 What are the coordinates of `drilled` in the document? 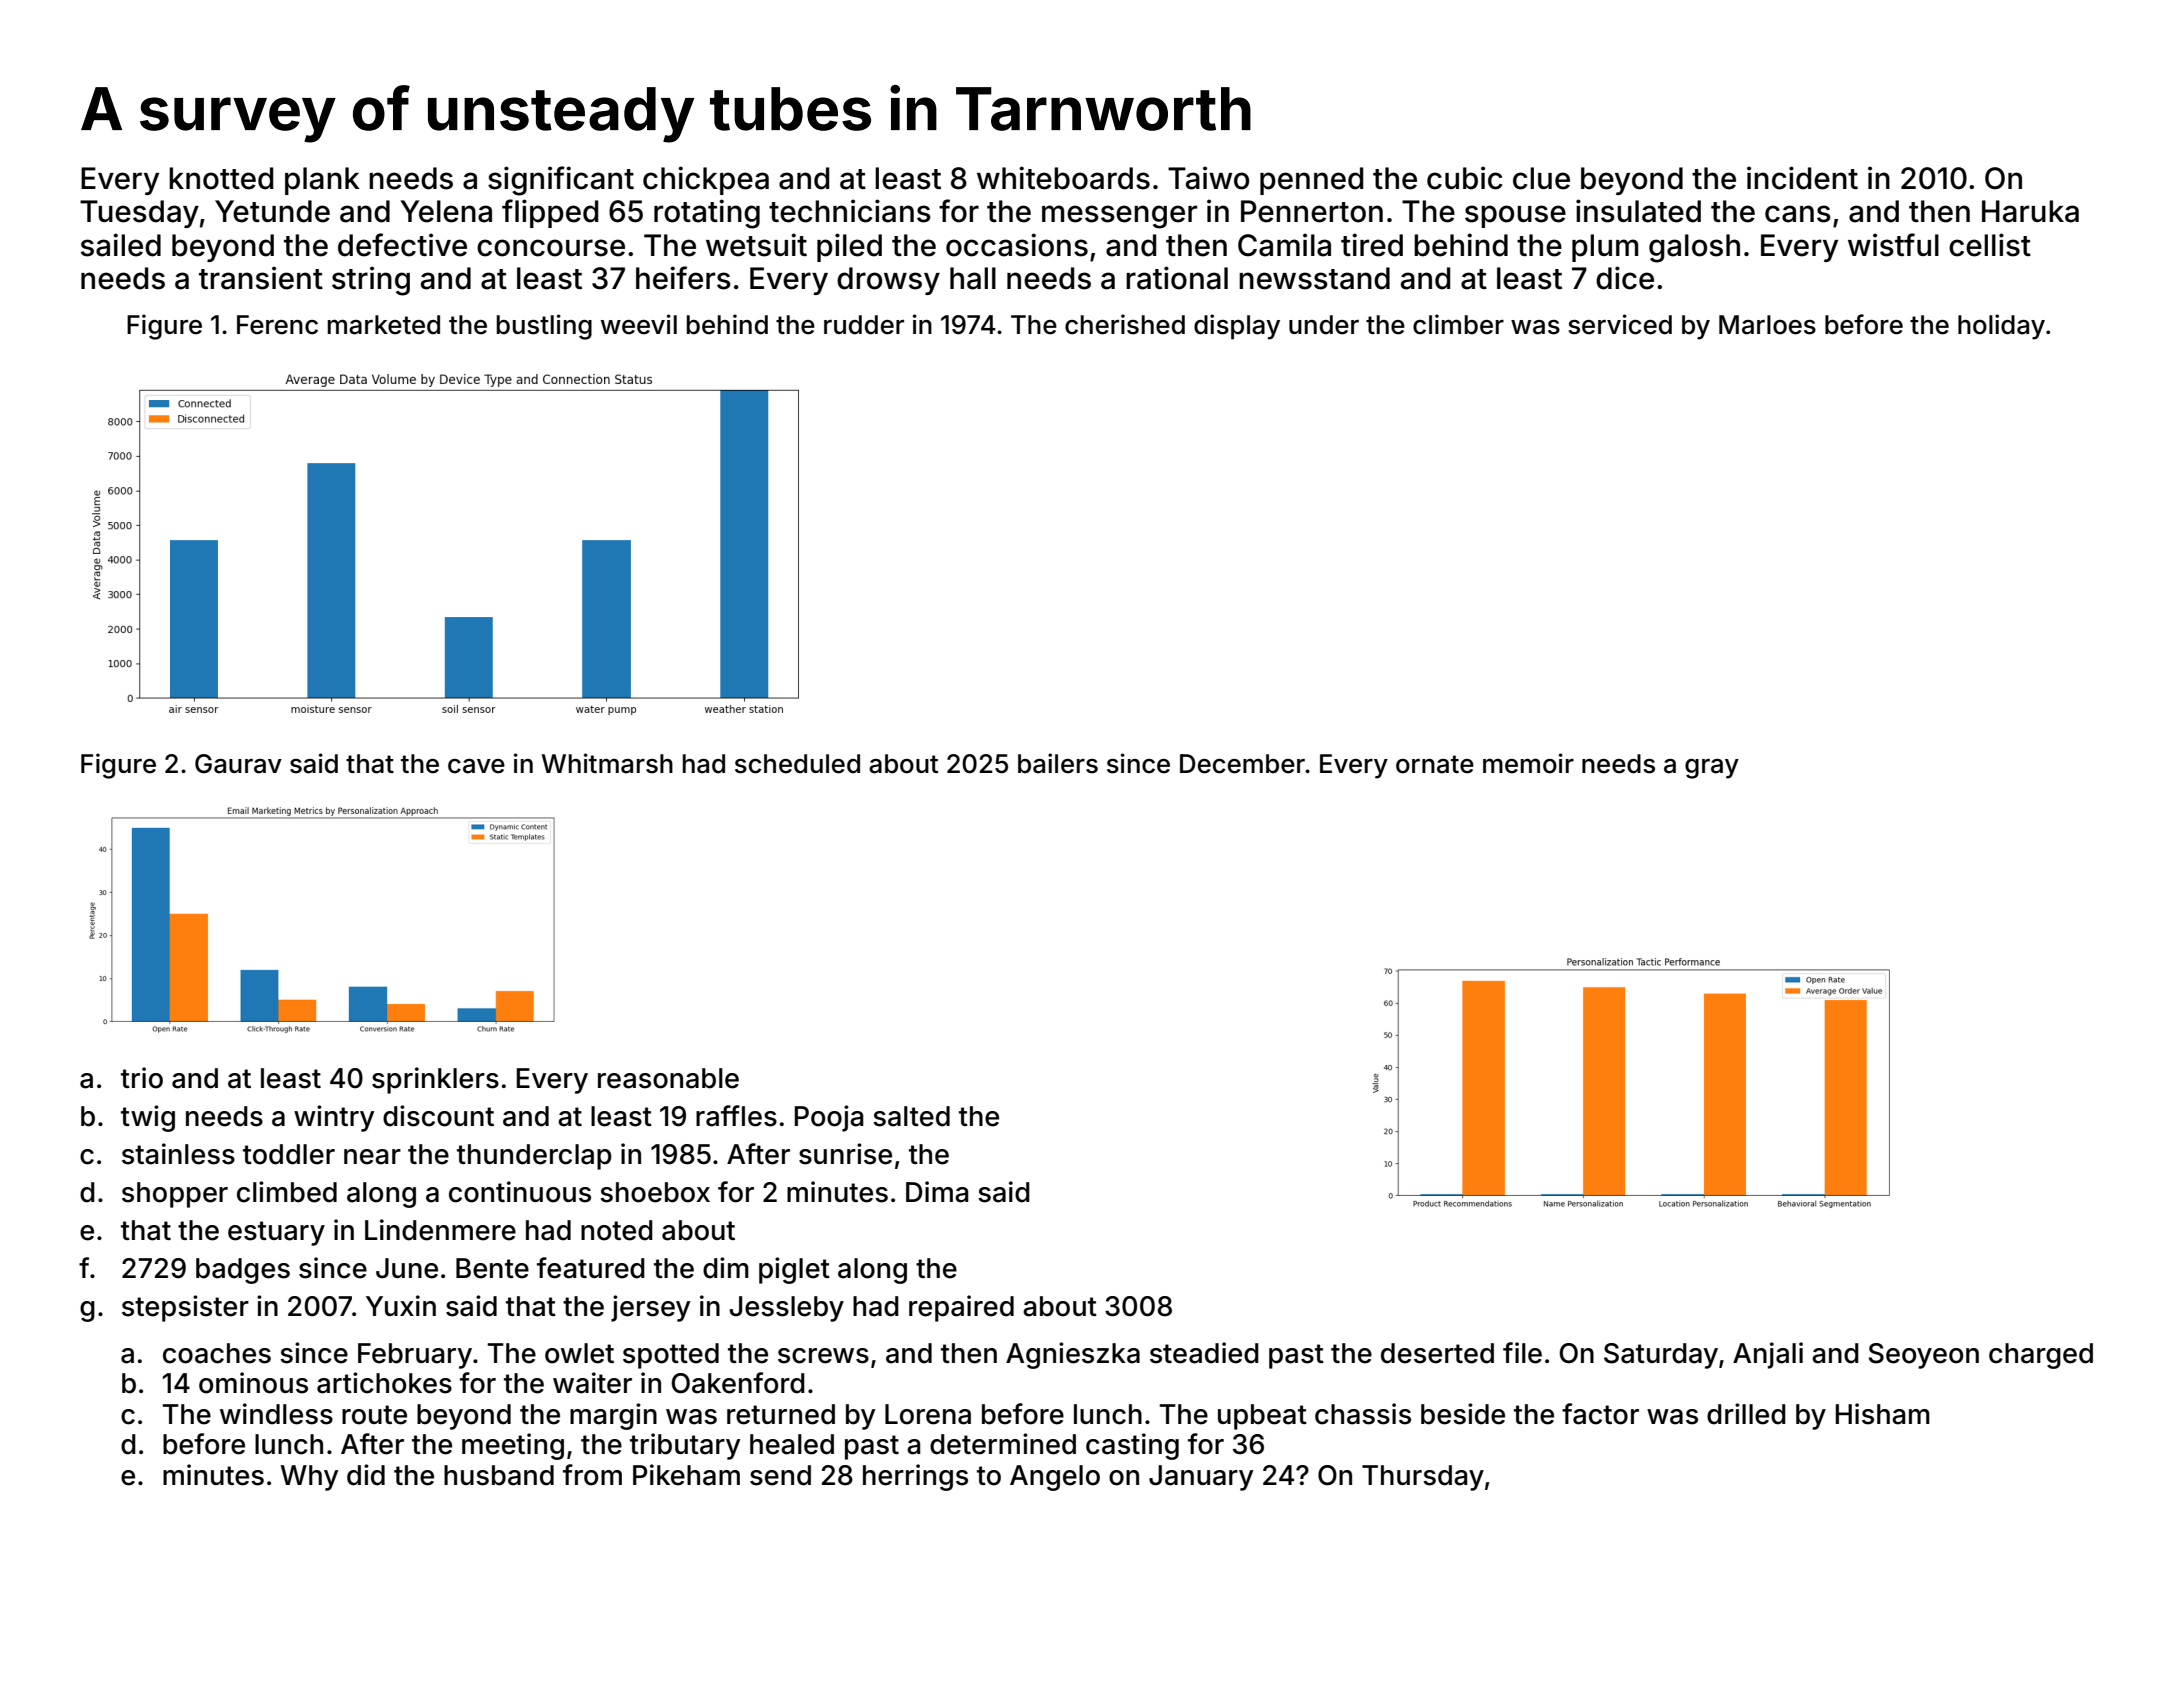 It's located at (1746, 1414).
